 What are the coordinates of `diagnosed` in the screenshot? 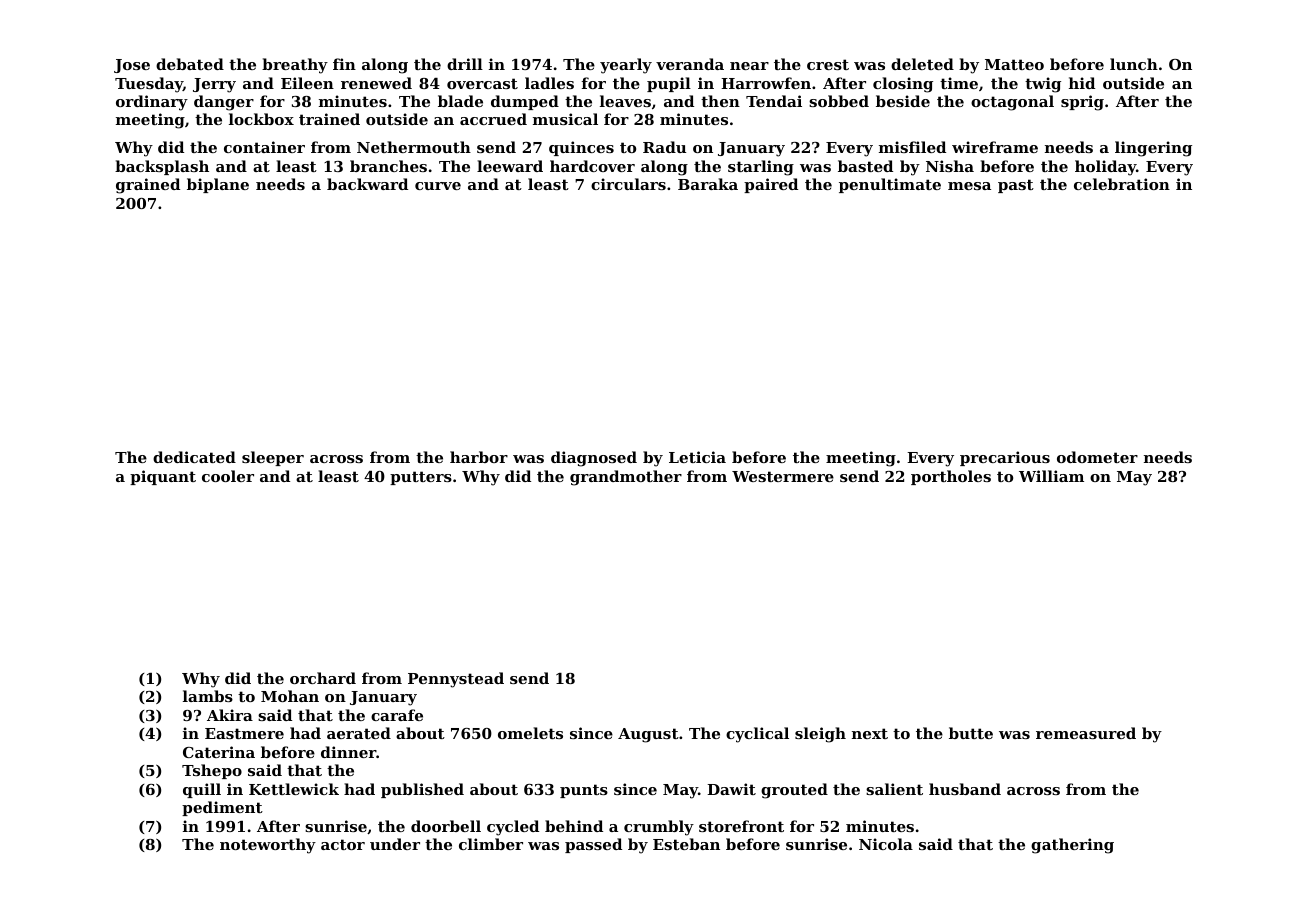 It's located at (594, 459).
